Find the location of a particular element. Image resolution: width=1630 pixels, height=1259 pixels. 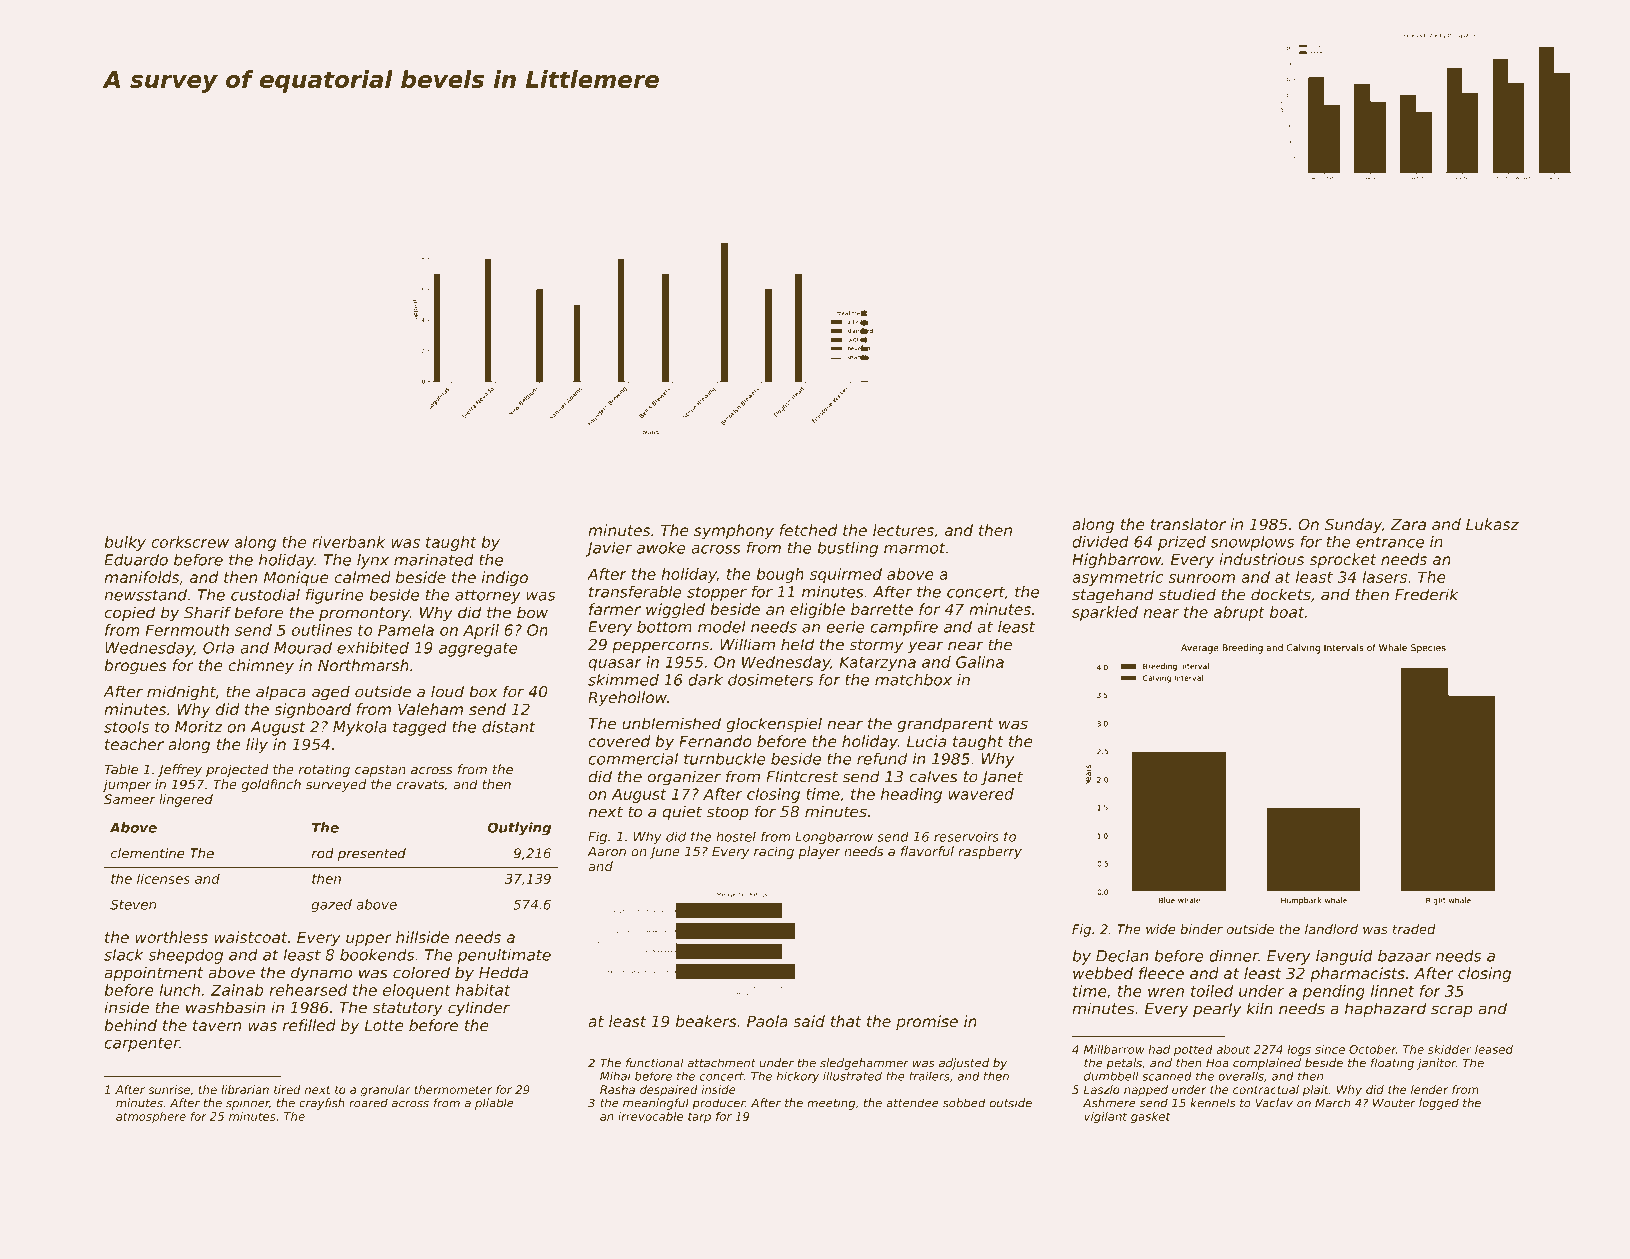

symphony is located at coordinates (734, 531).
